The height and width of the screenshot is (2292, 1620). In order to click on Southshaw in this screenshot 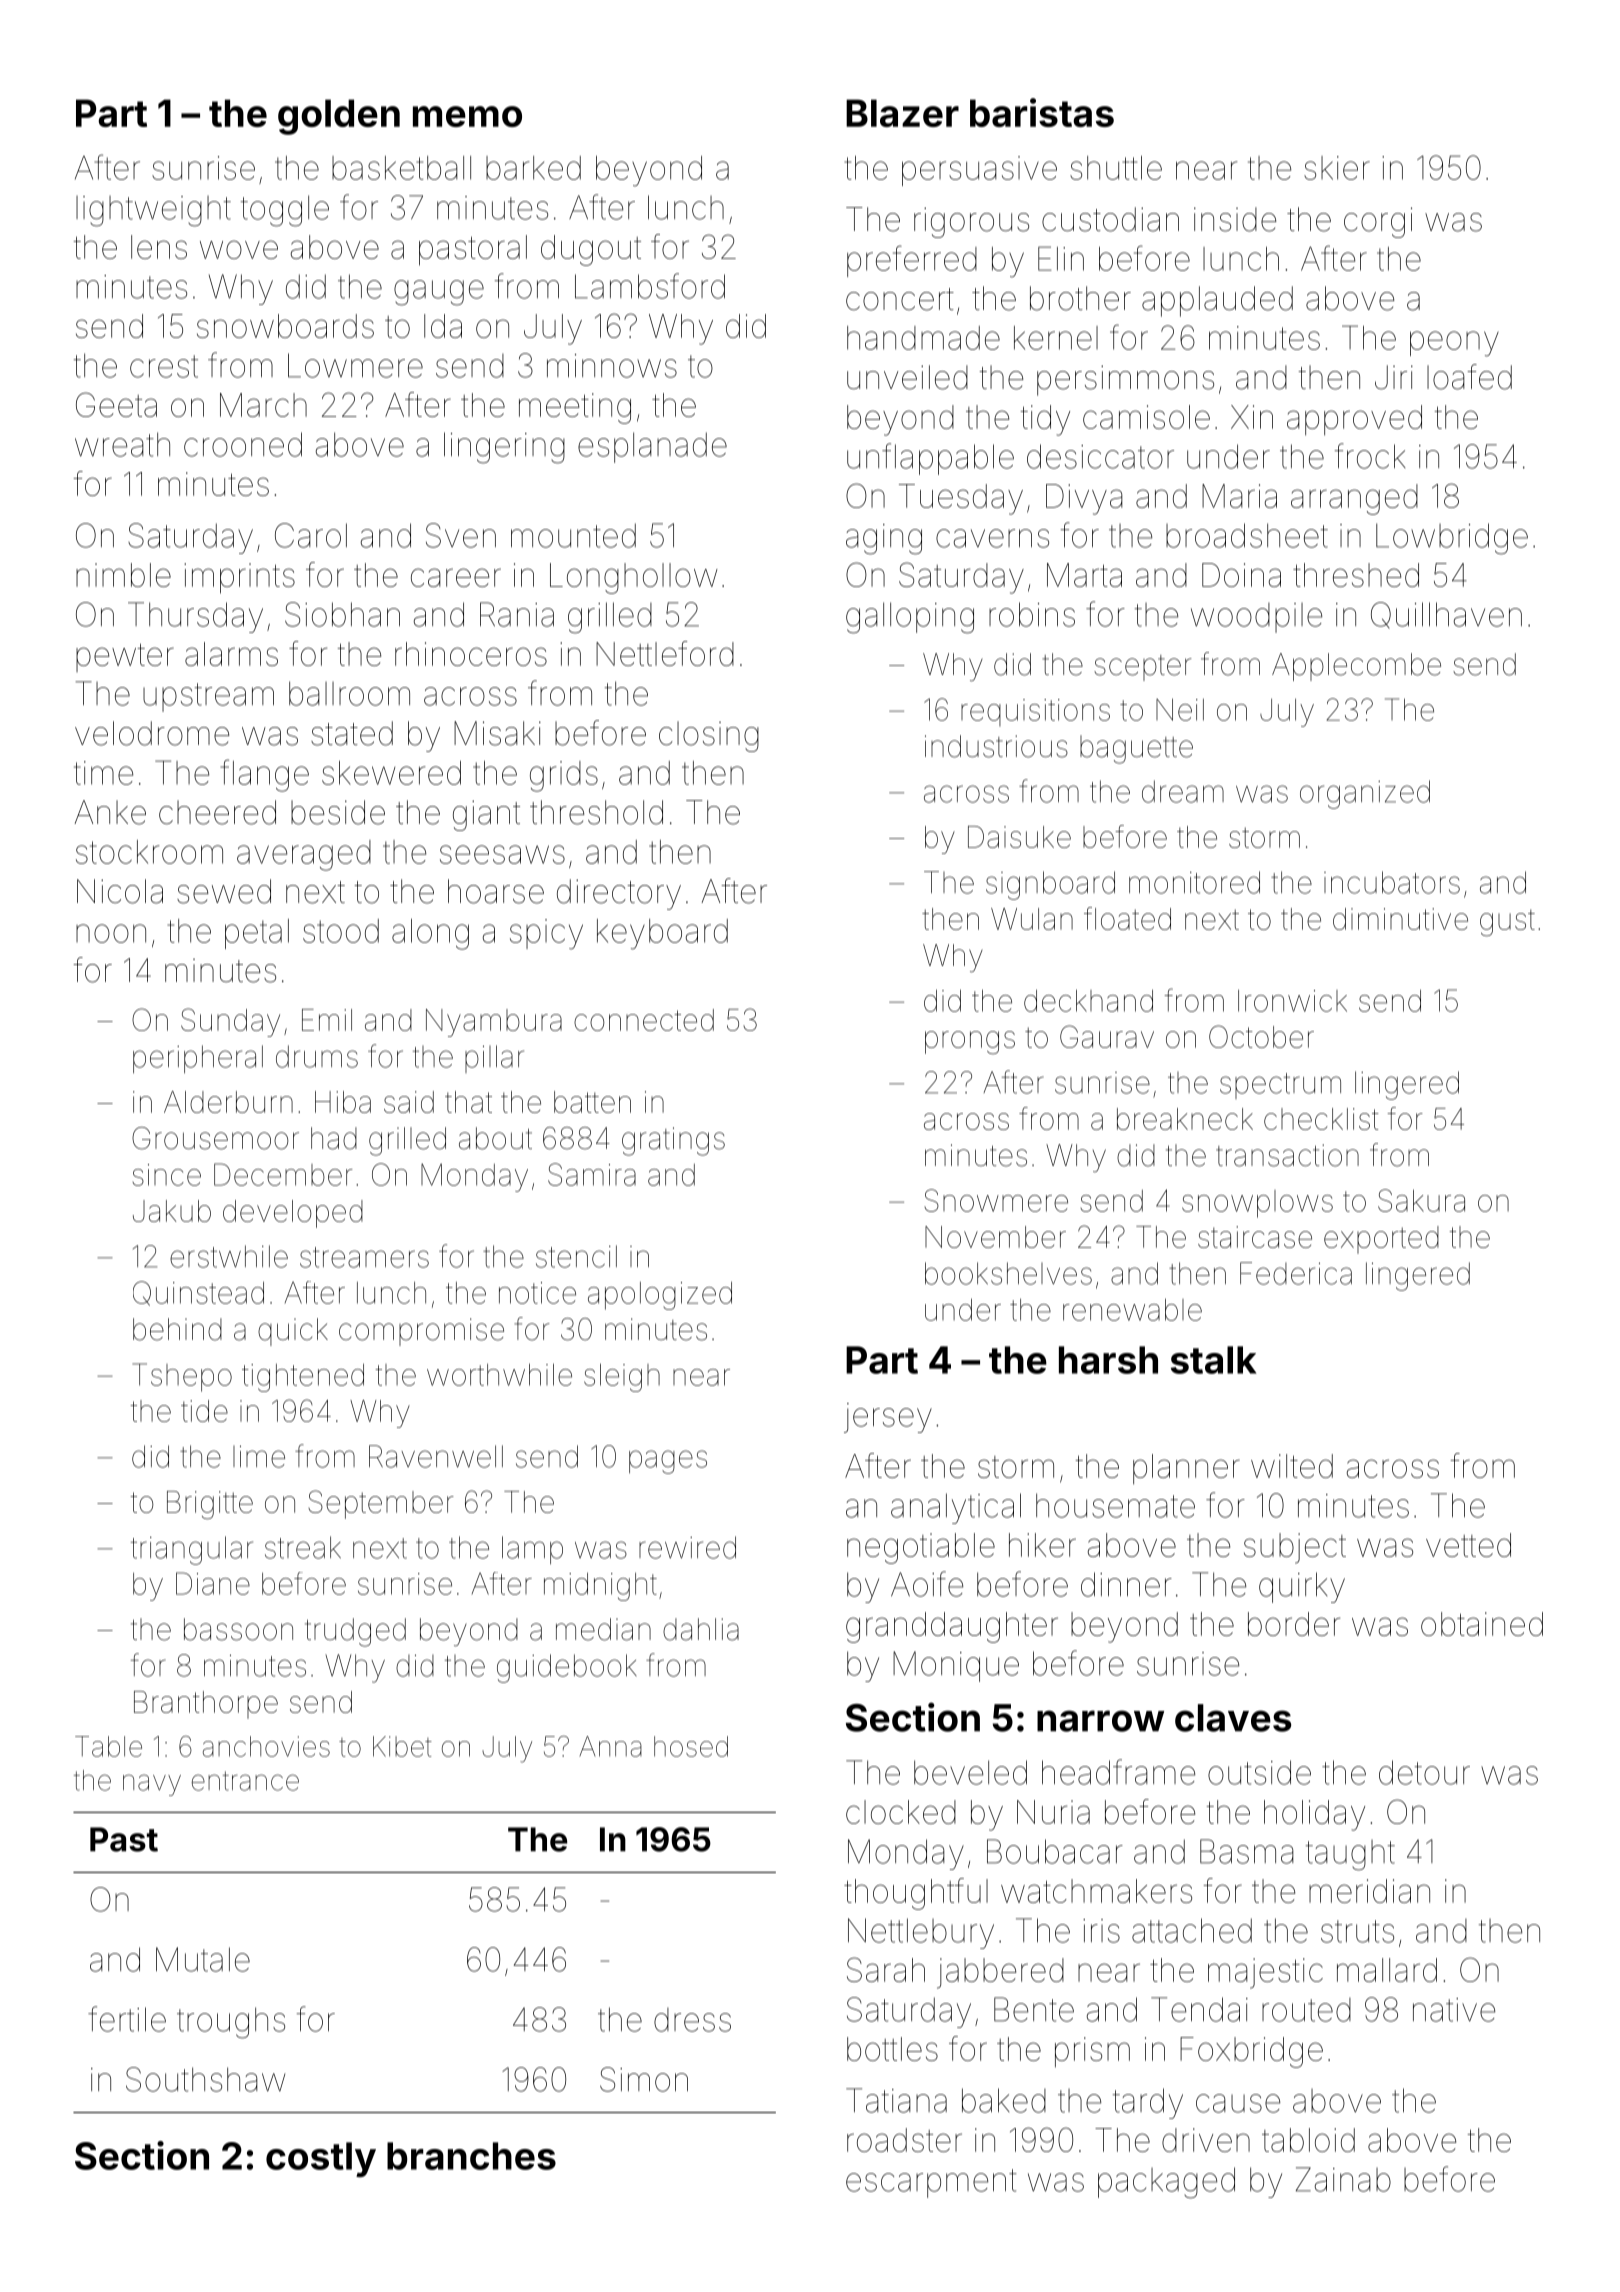, I will do `click(205, 2079)`.
